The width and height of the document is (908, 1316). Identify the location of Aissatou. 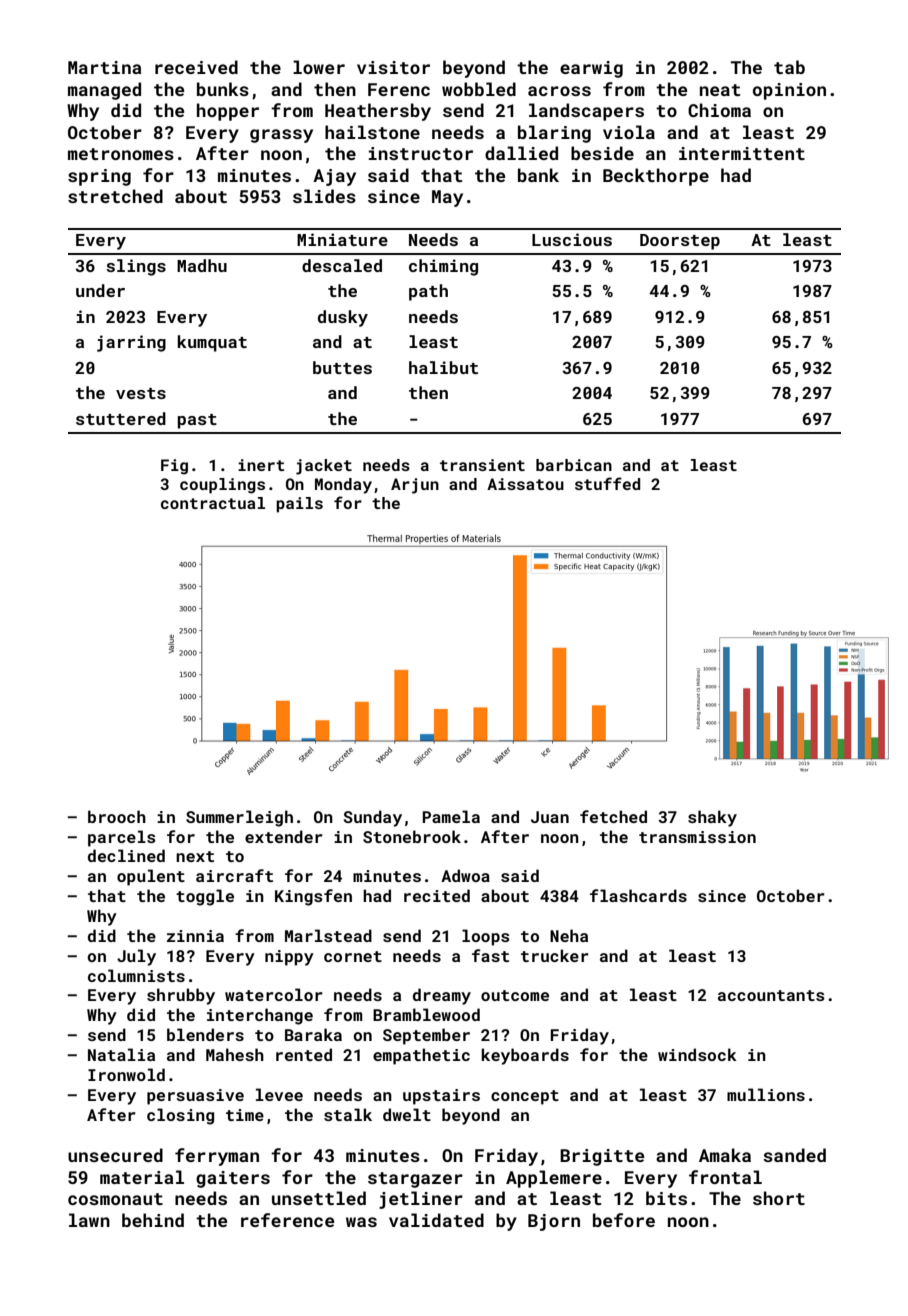
(525, 484).
